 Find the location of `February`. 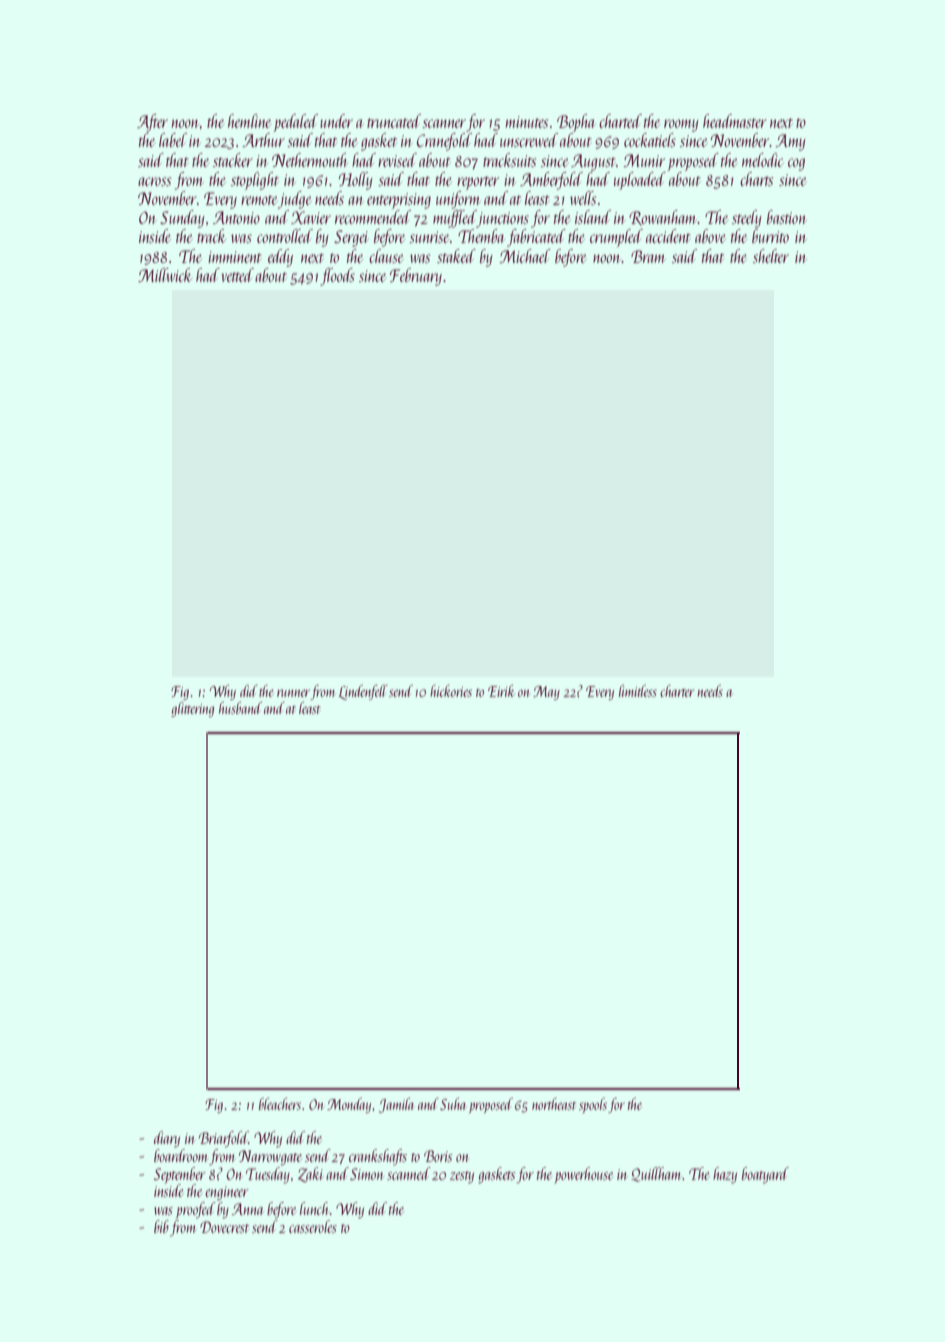

February is located at coordinates (416, 277).
